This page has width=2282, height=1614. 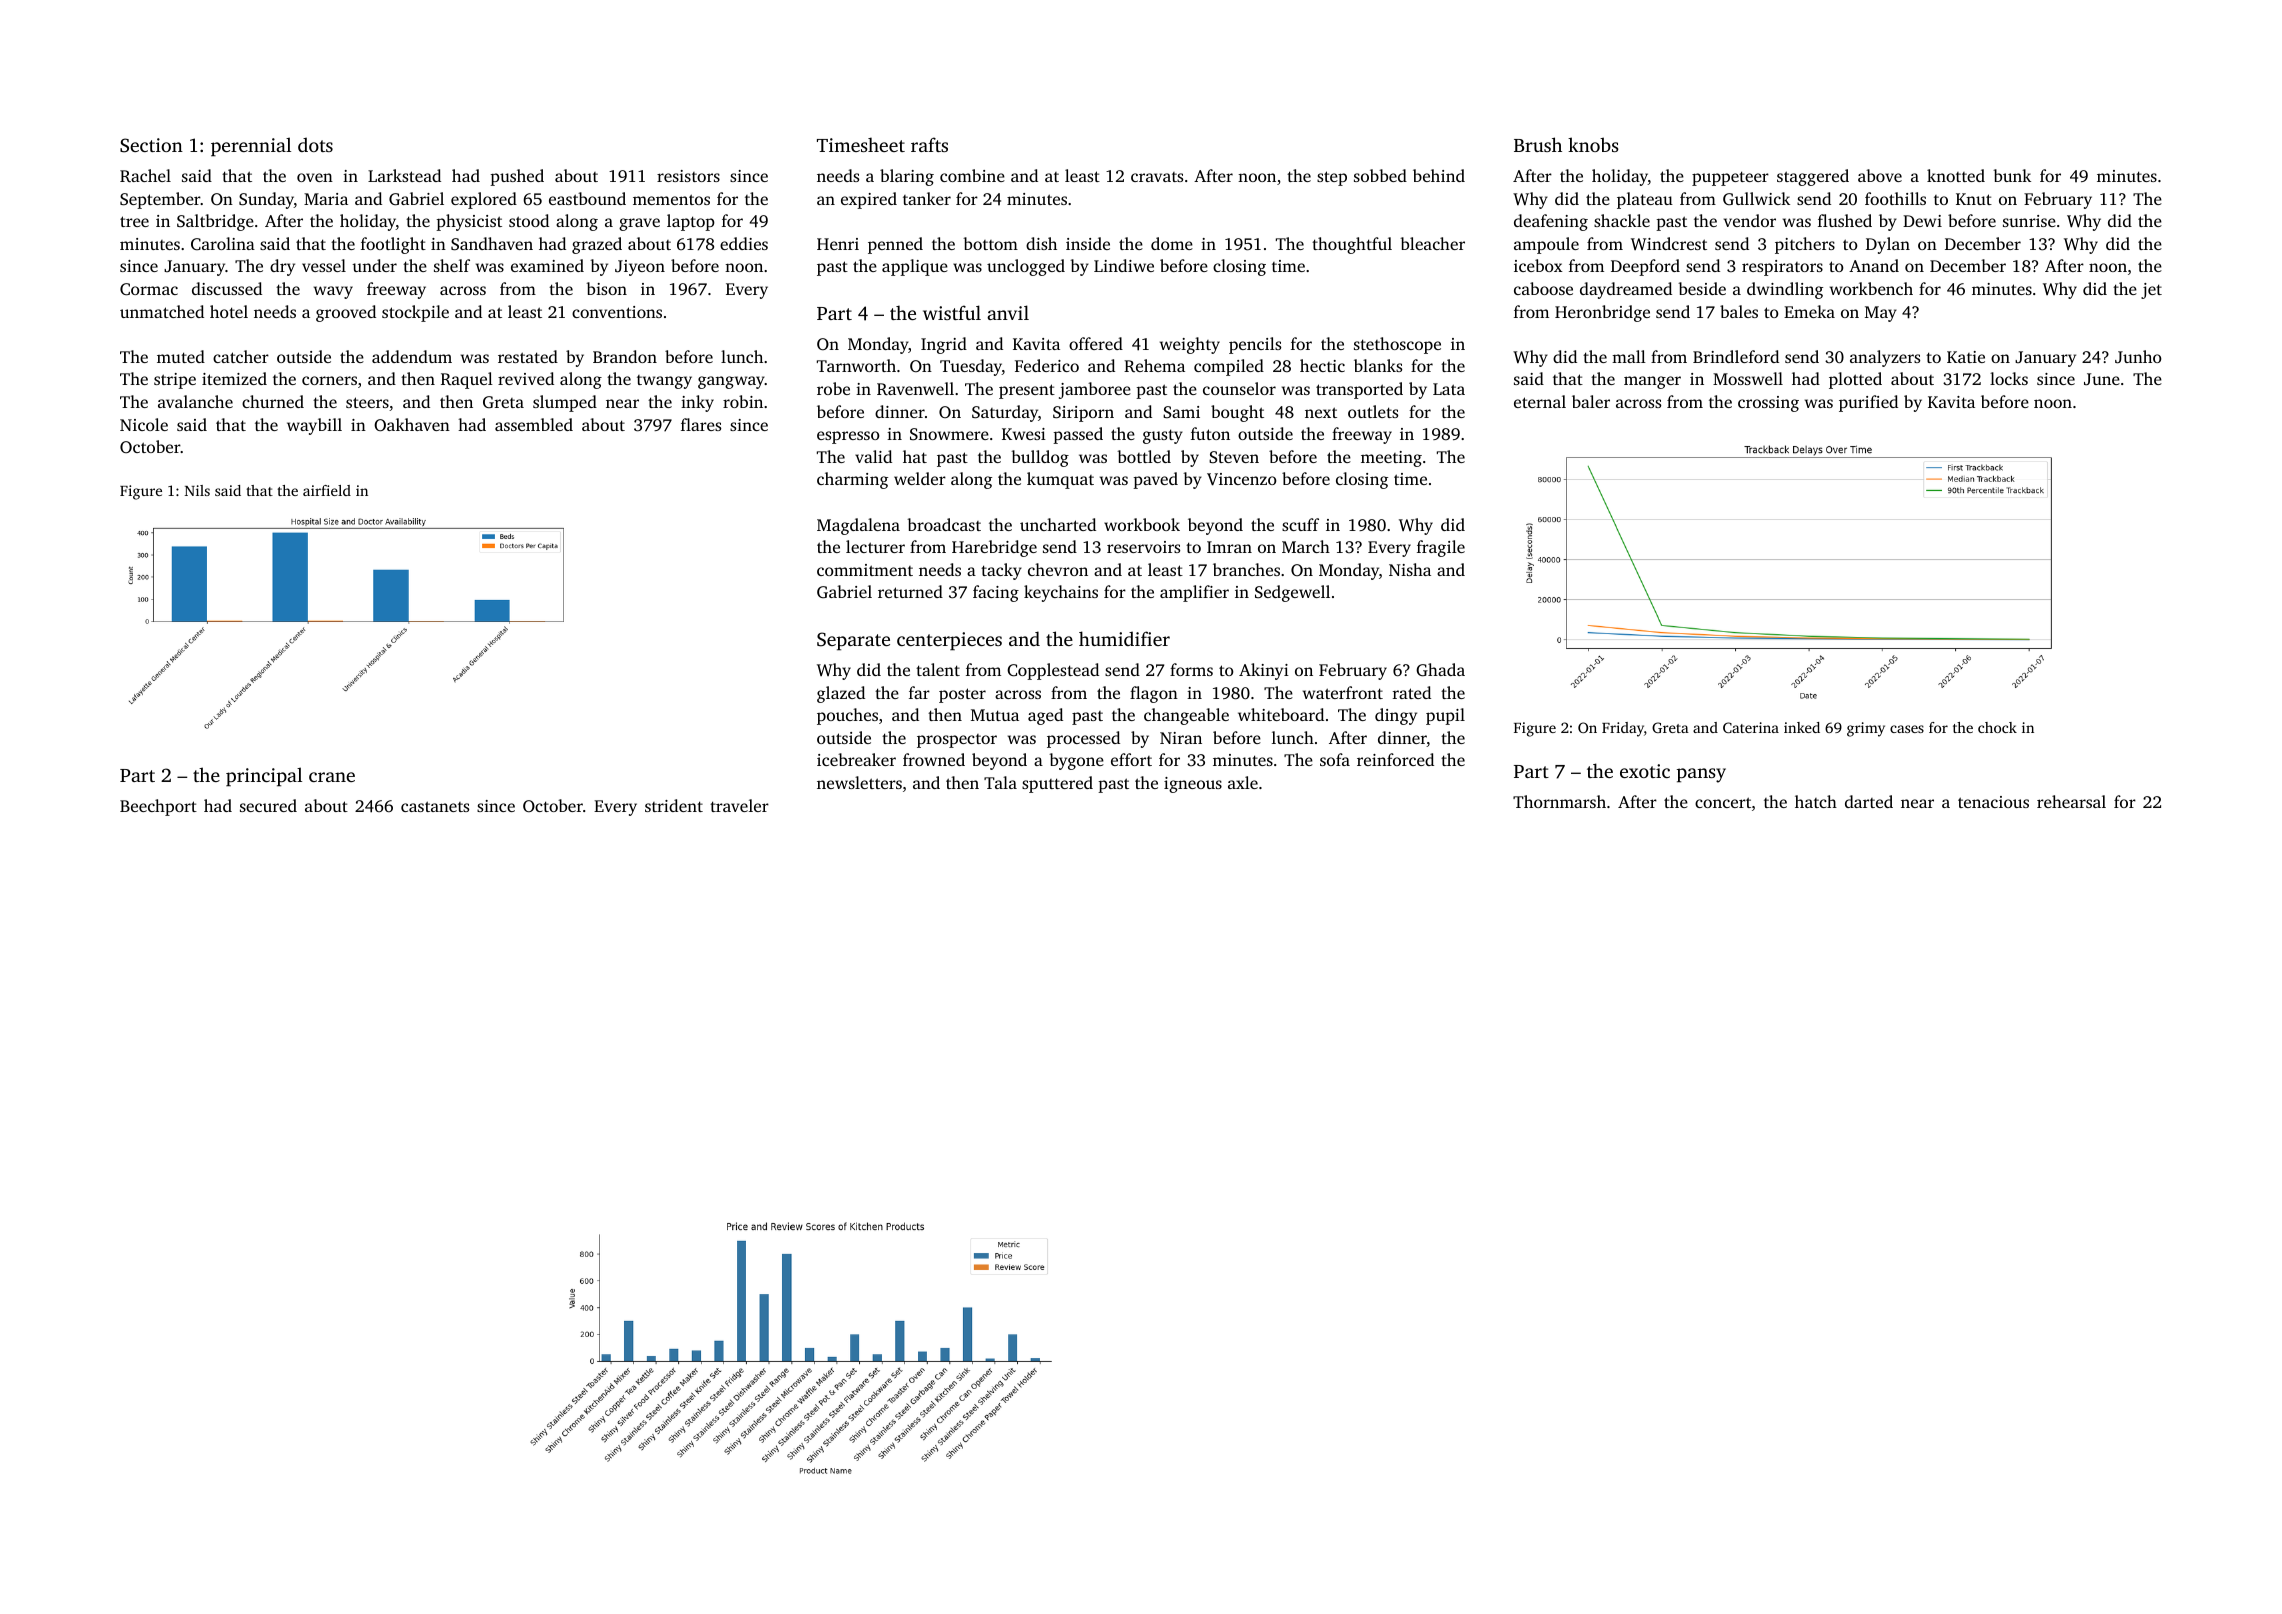 I want to click on wistful, so click(x=952, y=312).
